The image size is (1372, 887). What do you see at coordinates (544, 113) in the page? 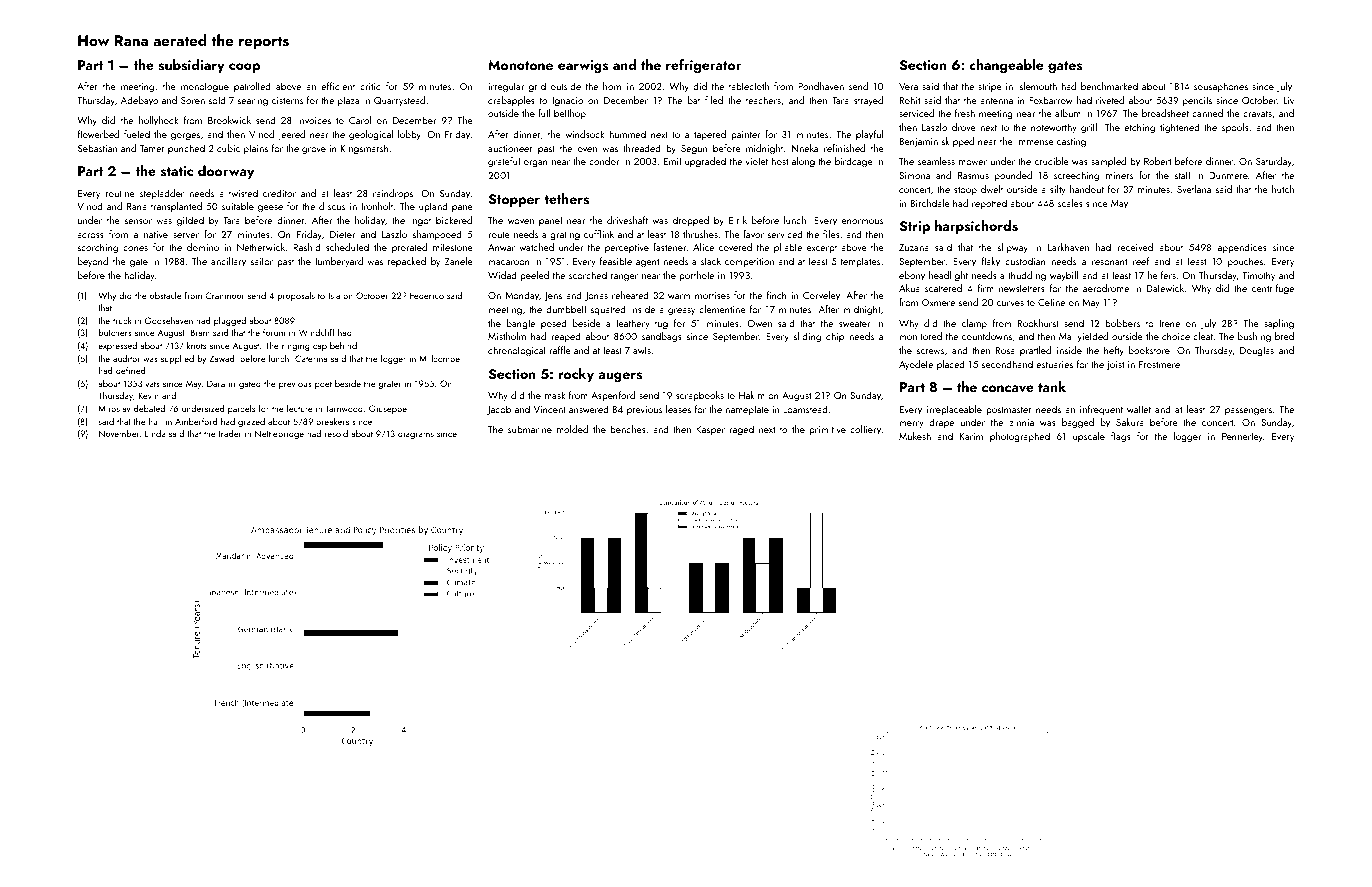
I see `full` at bounding box center [544, 113].
